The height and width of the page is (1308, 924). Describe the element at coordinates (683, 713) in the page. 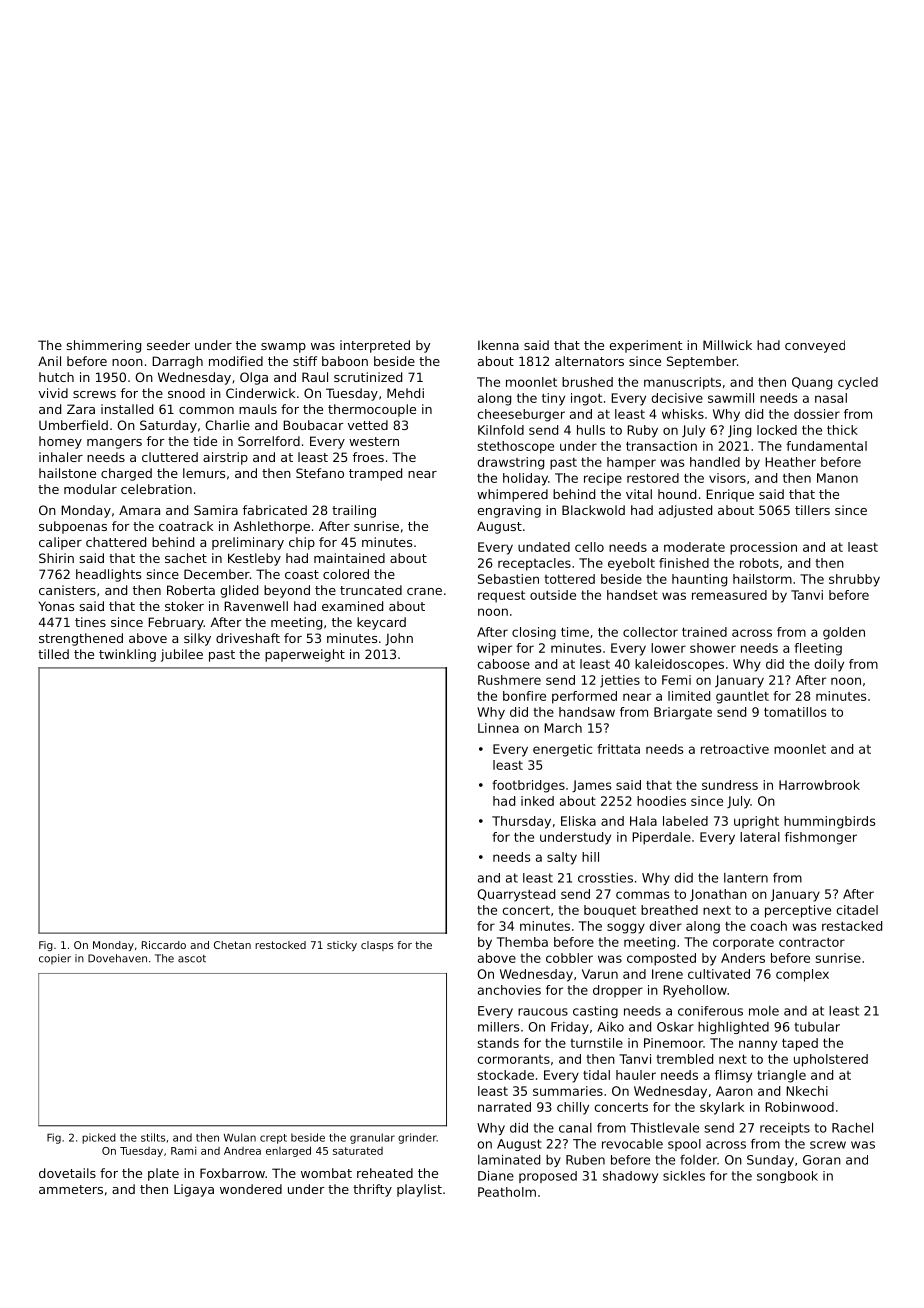

I see `Briargate` at that location.
